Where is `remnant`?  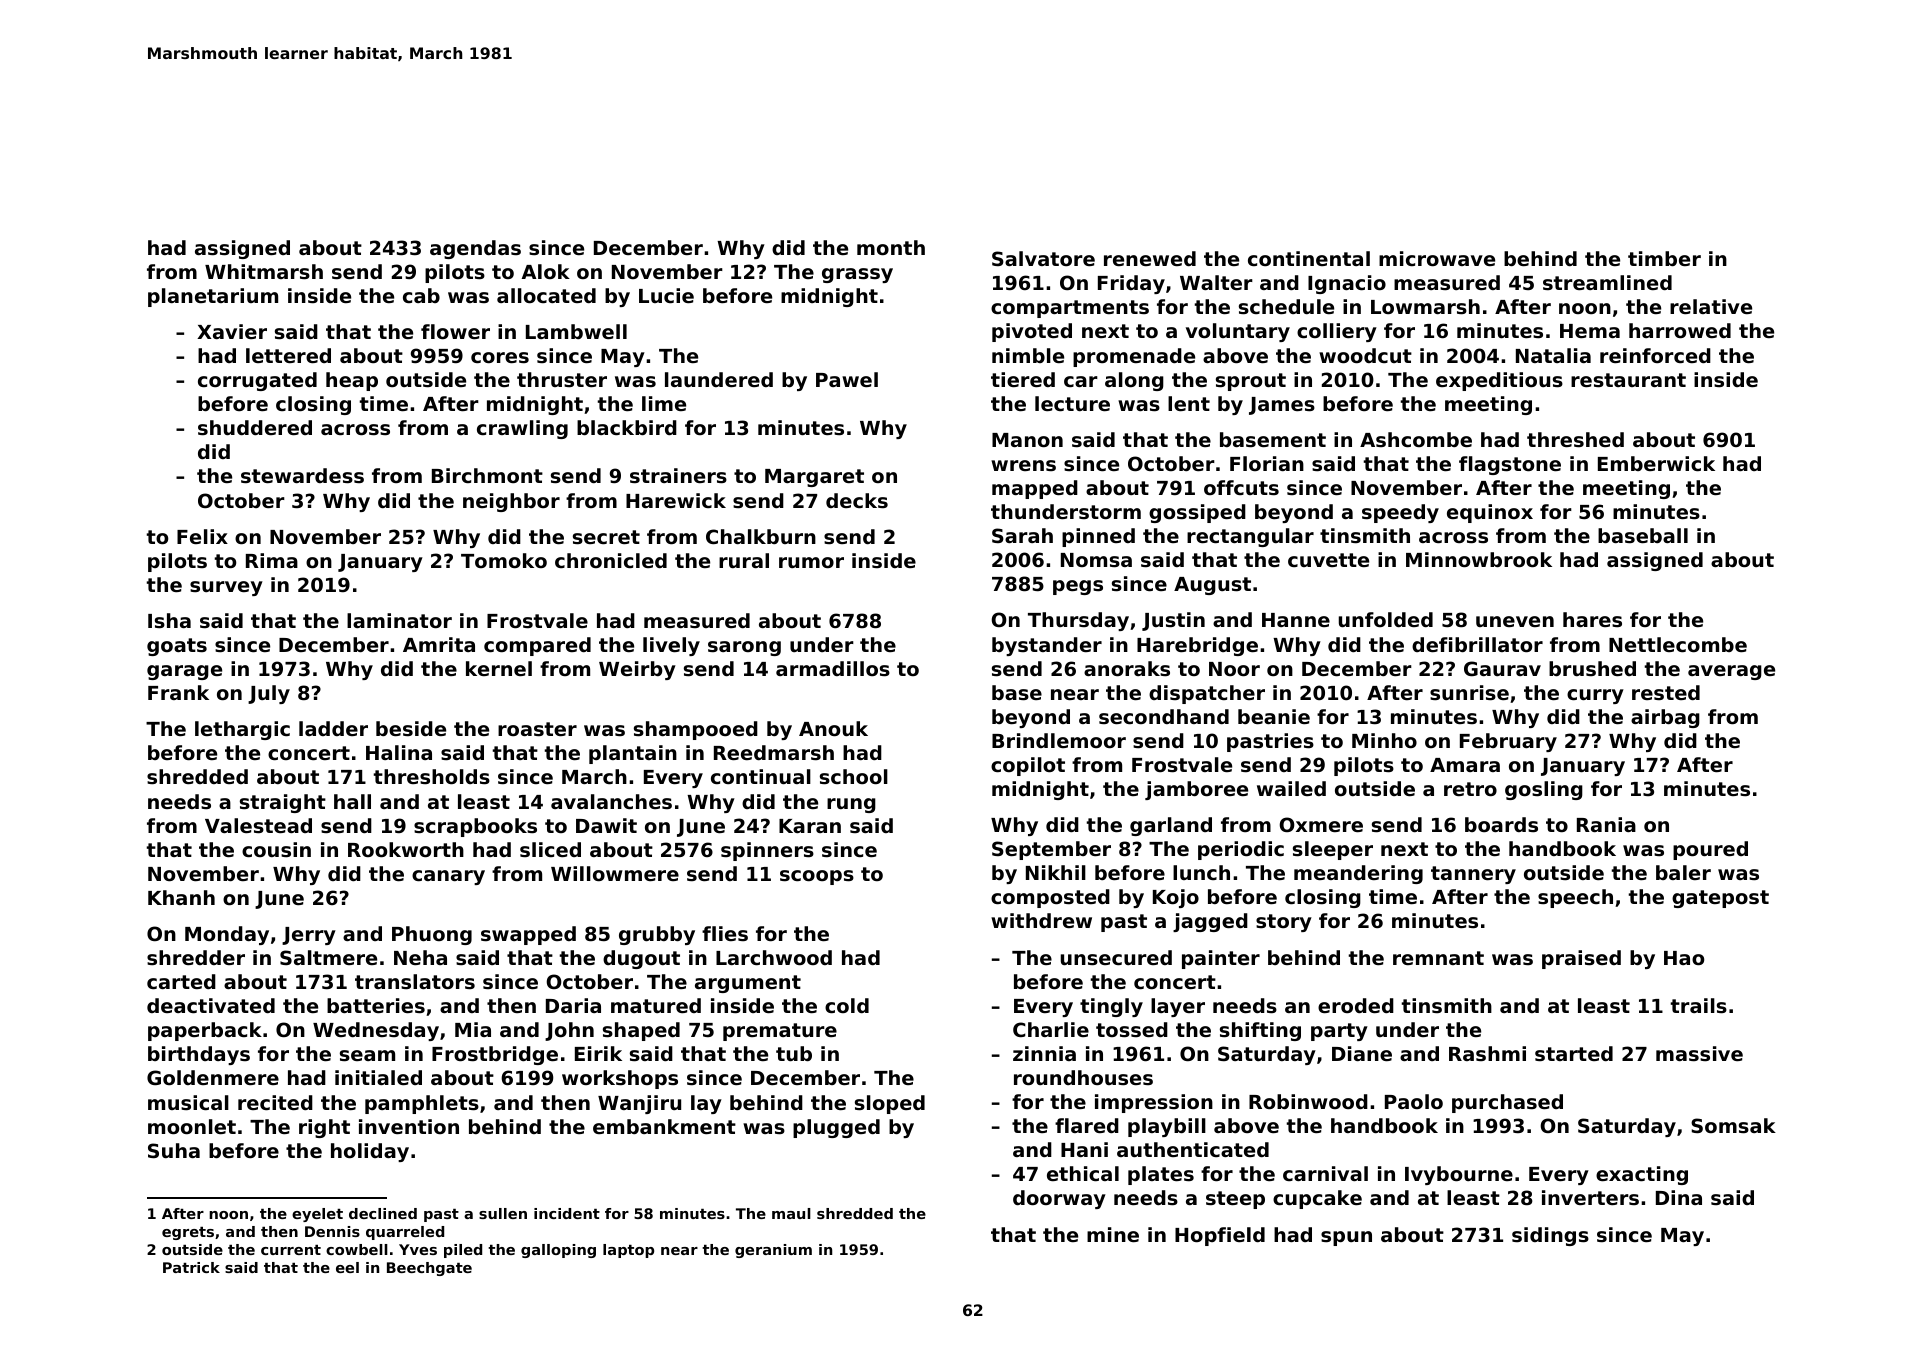
remnant is located at coordinates (1438, 958).
